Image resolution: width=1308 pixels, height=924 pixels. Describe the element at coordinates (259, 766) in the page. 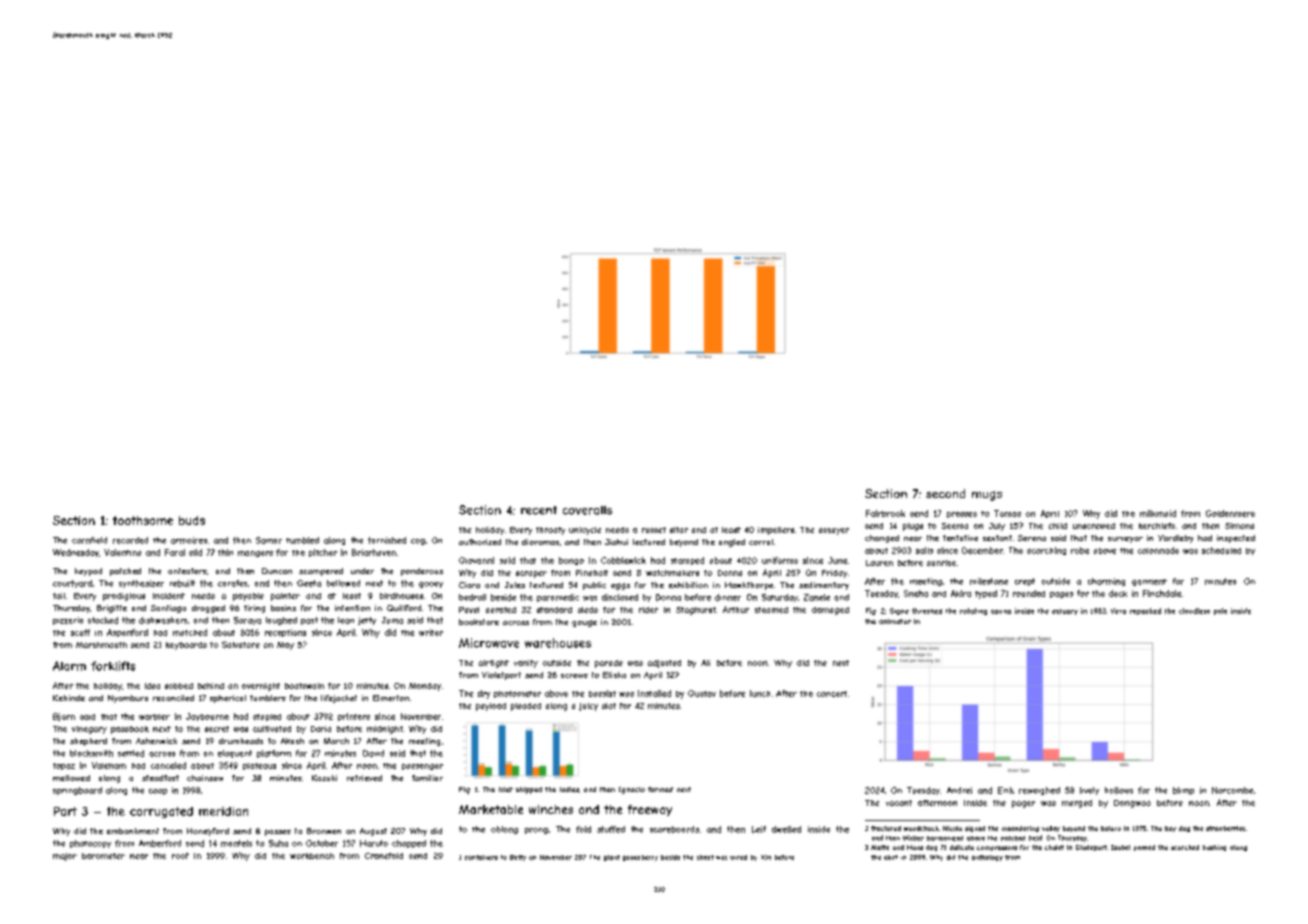

I see `plateaus` at that location.
